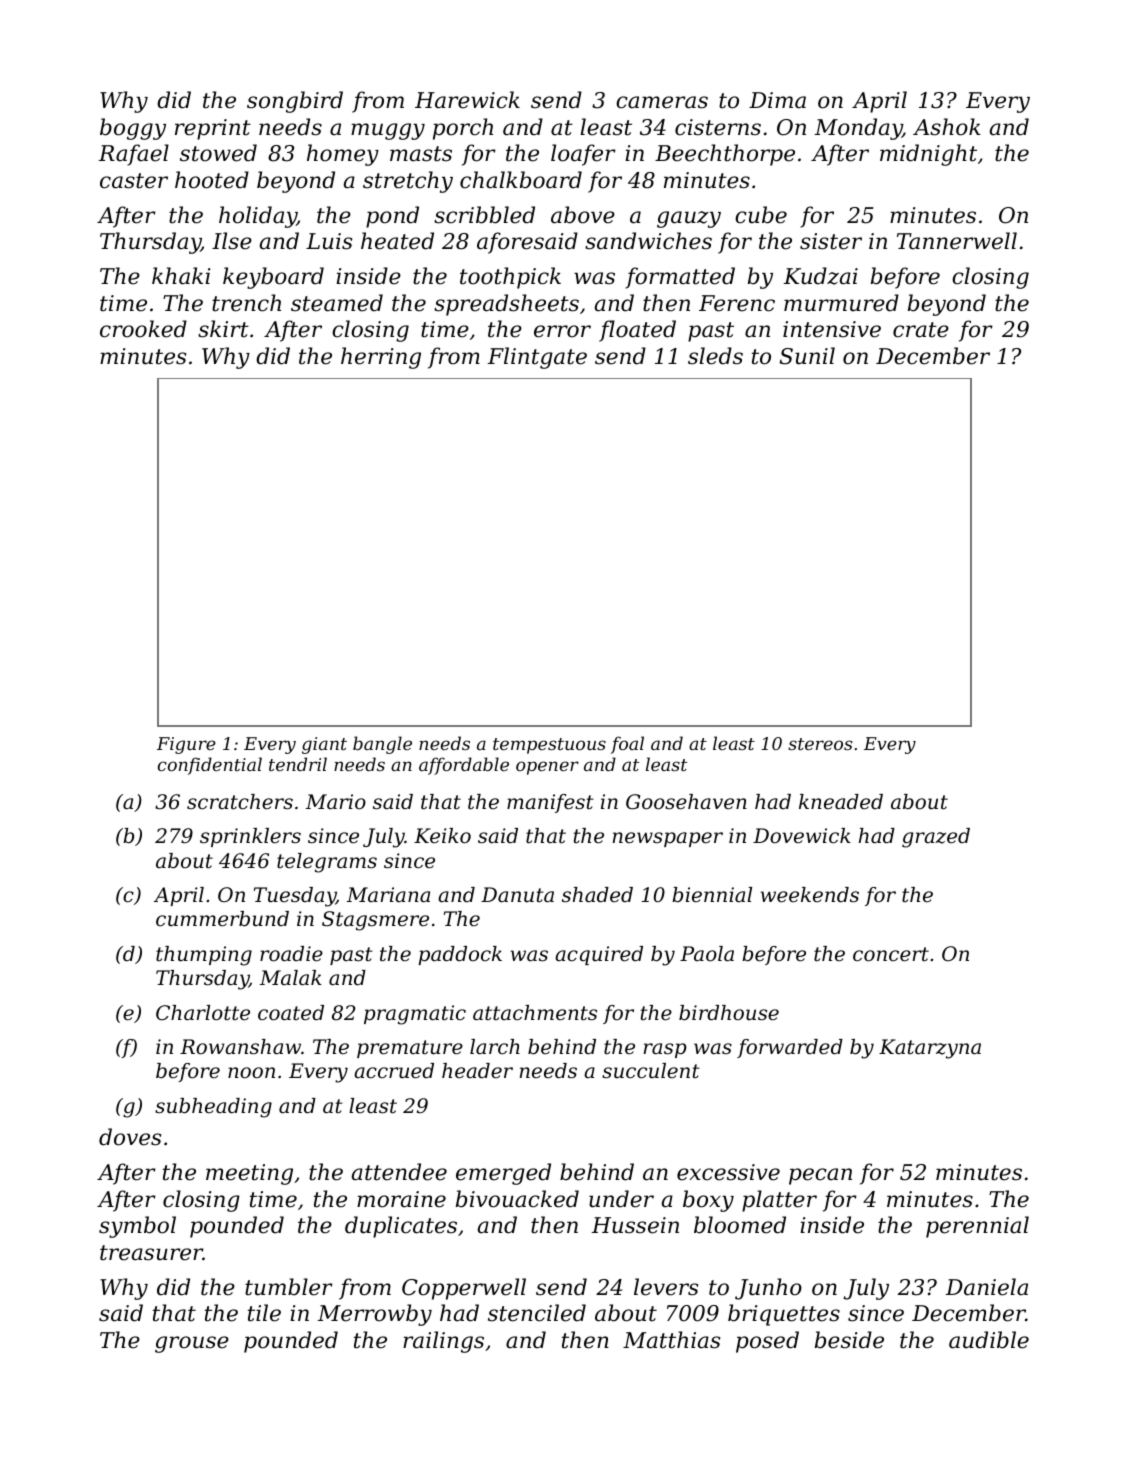  I want to click on Katarzyna, so click(930, 1049).
